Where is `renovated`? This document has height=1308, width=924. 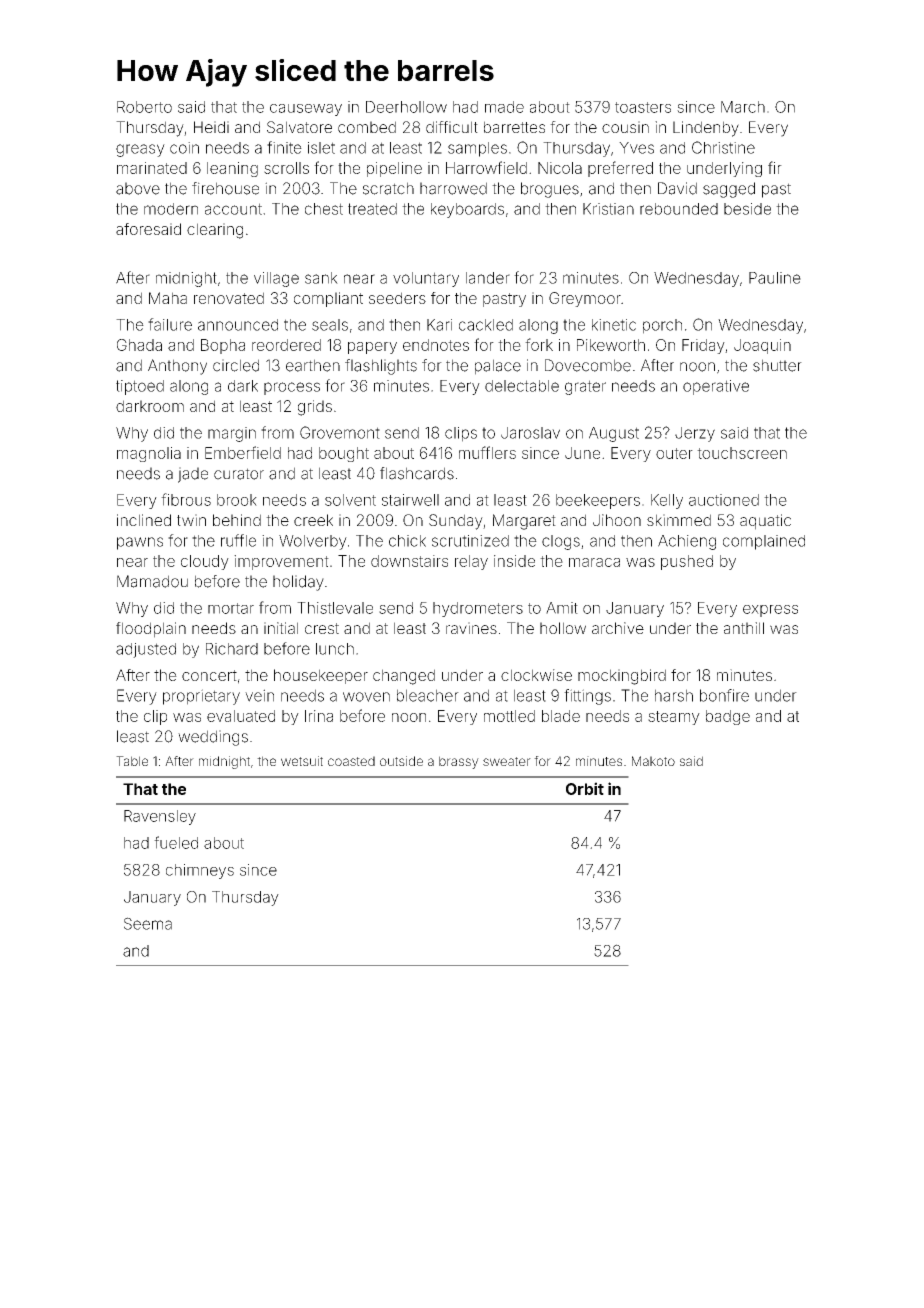
renovated is located at coordinates (229, 298).
